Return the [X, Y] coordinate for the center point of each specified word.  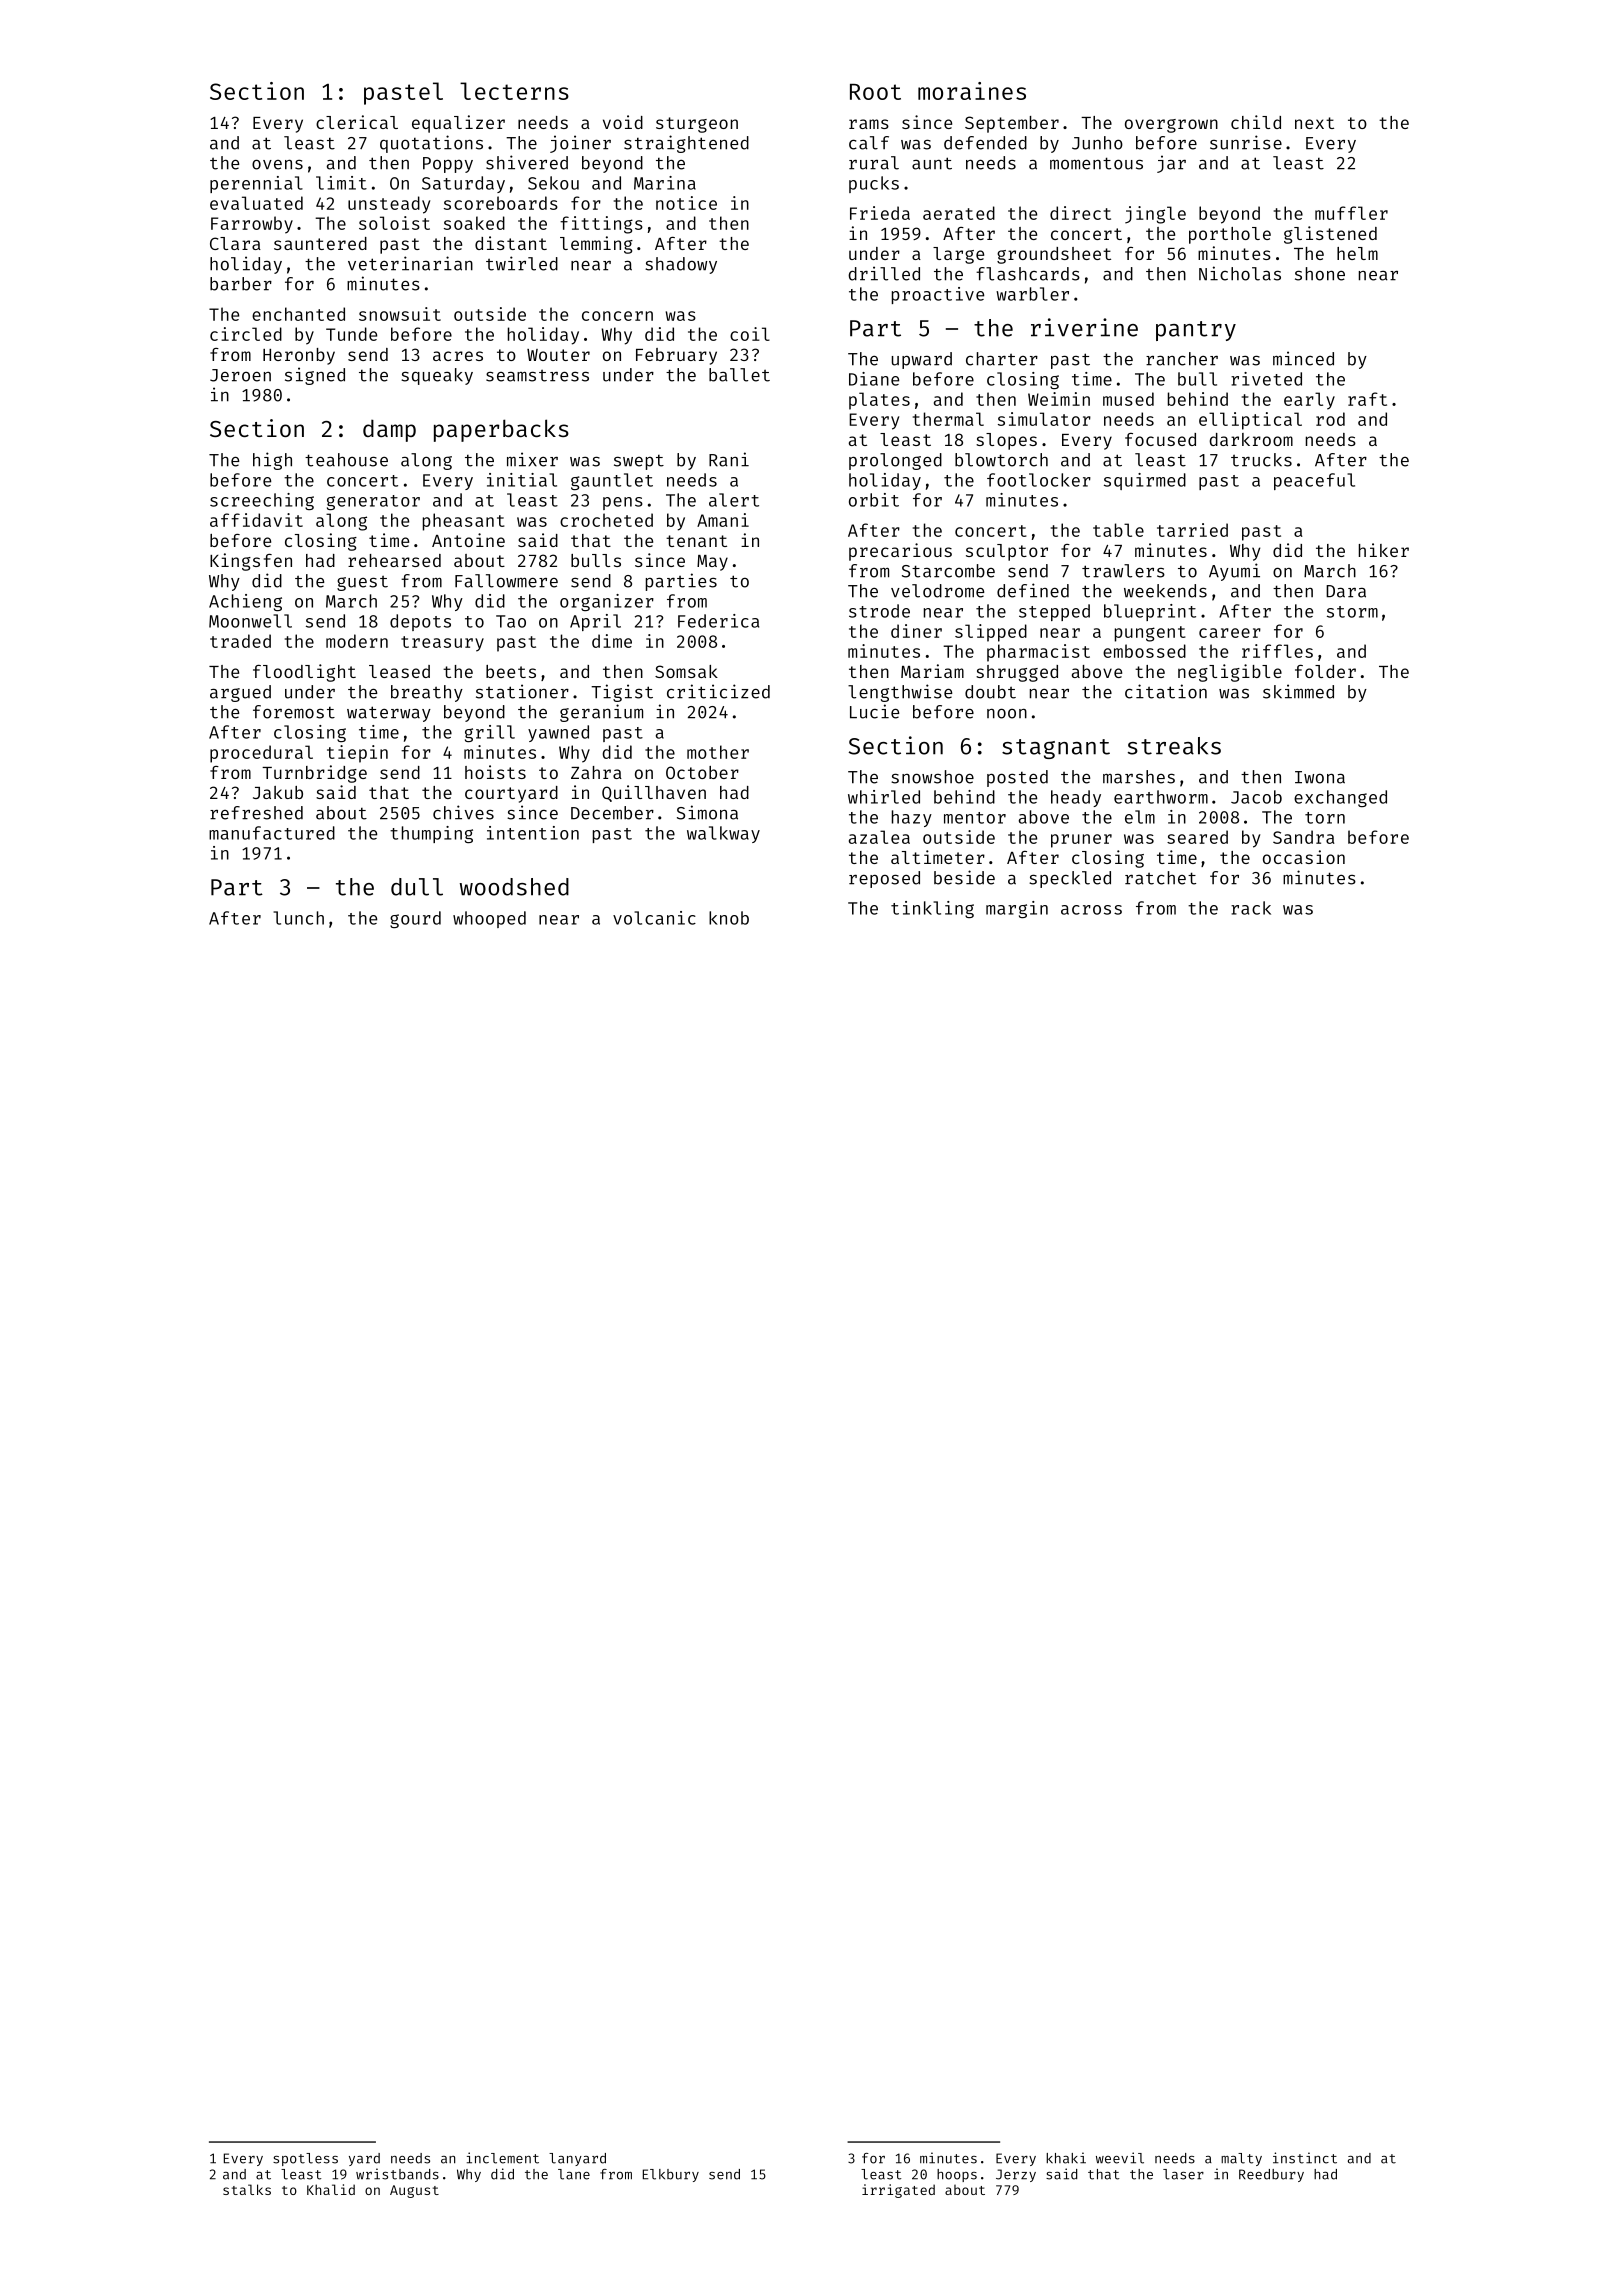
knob [729, 918]
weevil [1120, 2158]
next [1314, 123]
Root [875, 92]
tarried [1192, 530]
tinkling [932, 909]
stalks [247, 2189]
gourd [415, 919]
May [712, 563]
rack [1251, 908]
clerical [357, 122]
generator [373, 502]
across [1091, 910]
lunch [298, 918]
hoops [957, 2175]
